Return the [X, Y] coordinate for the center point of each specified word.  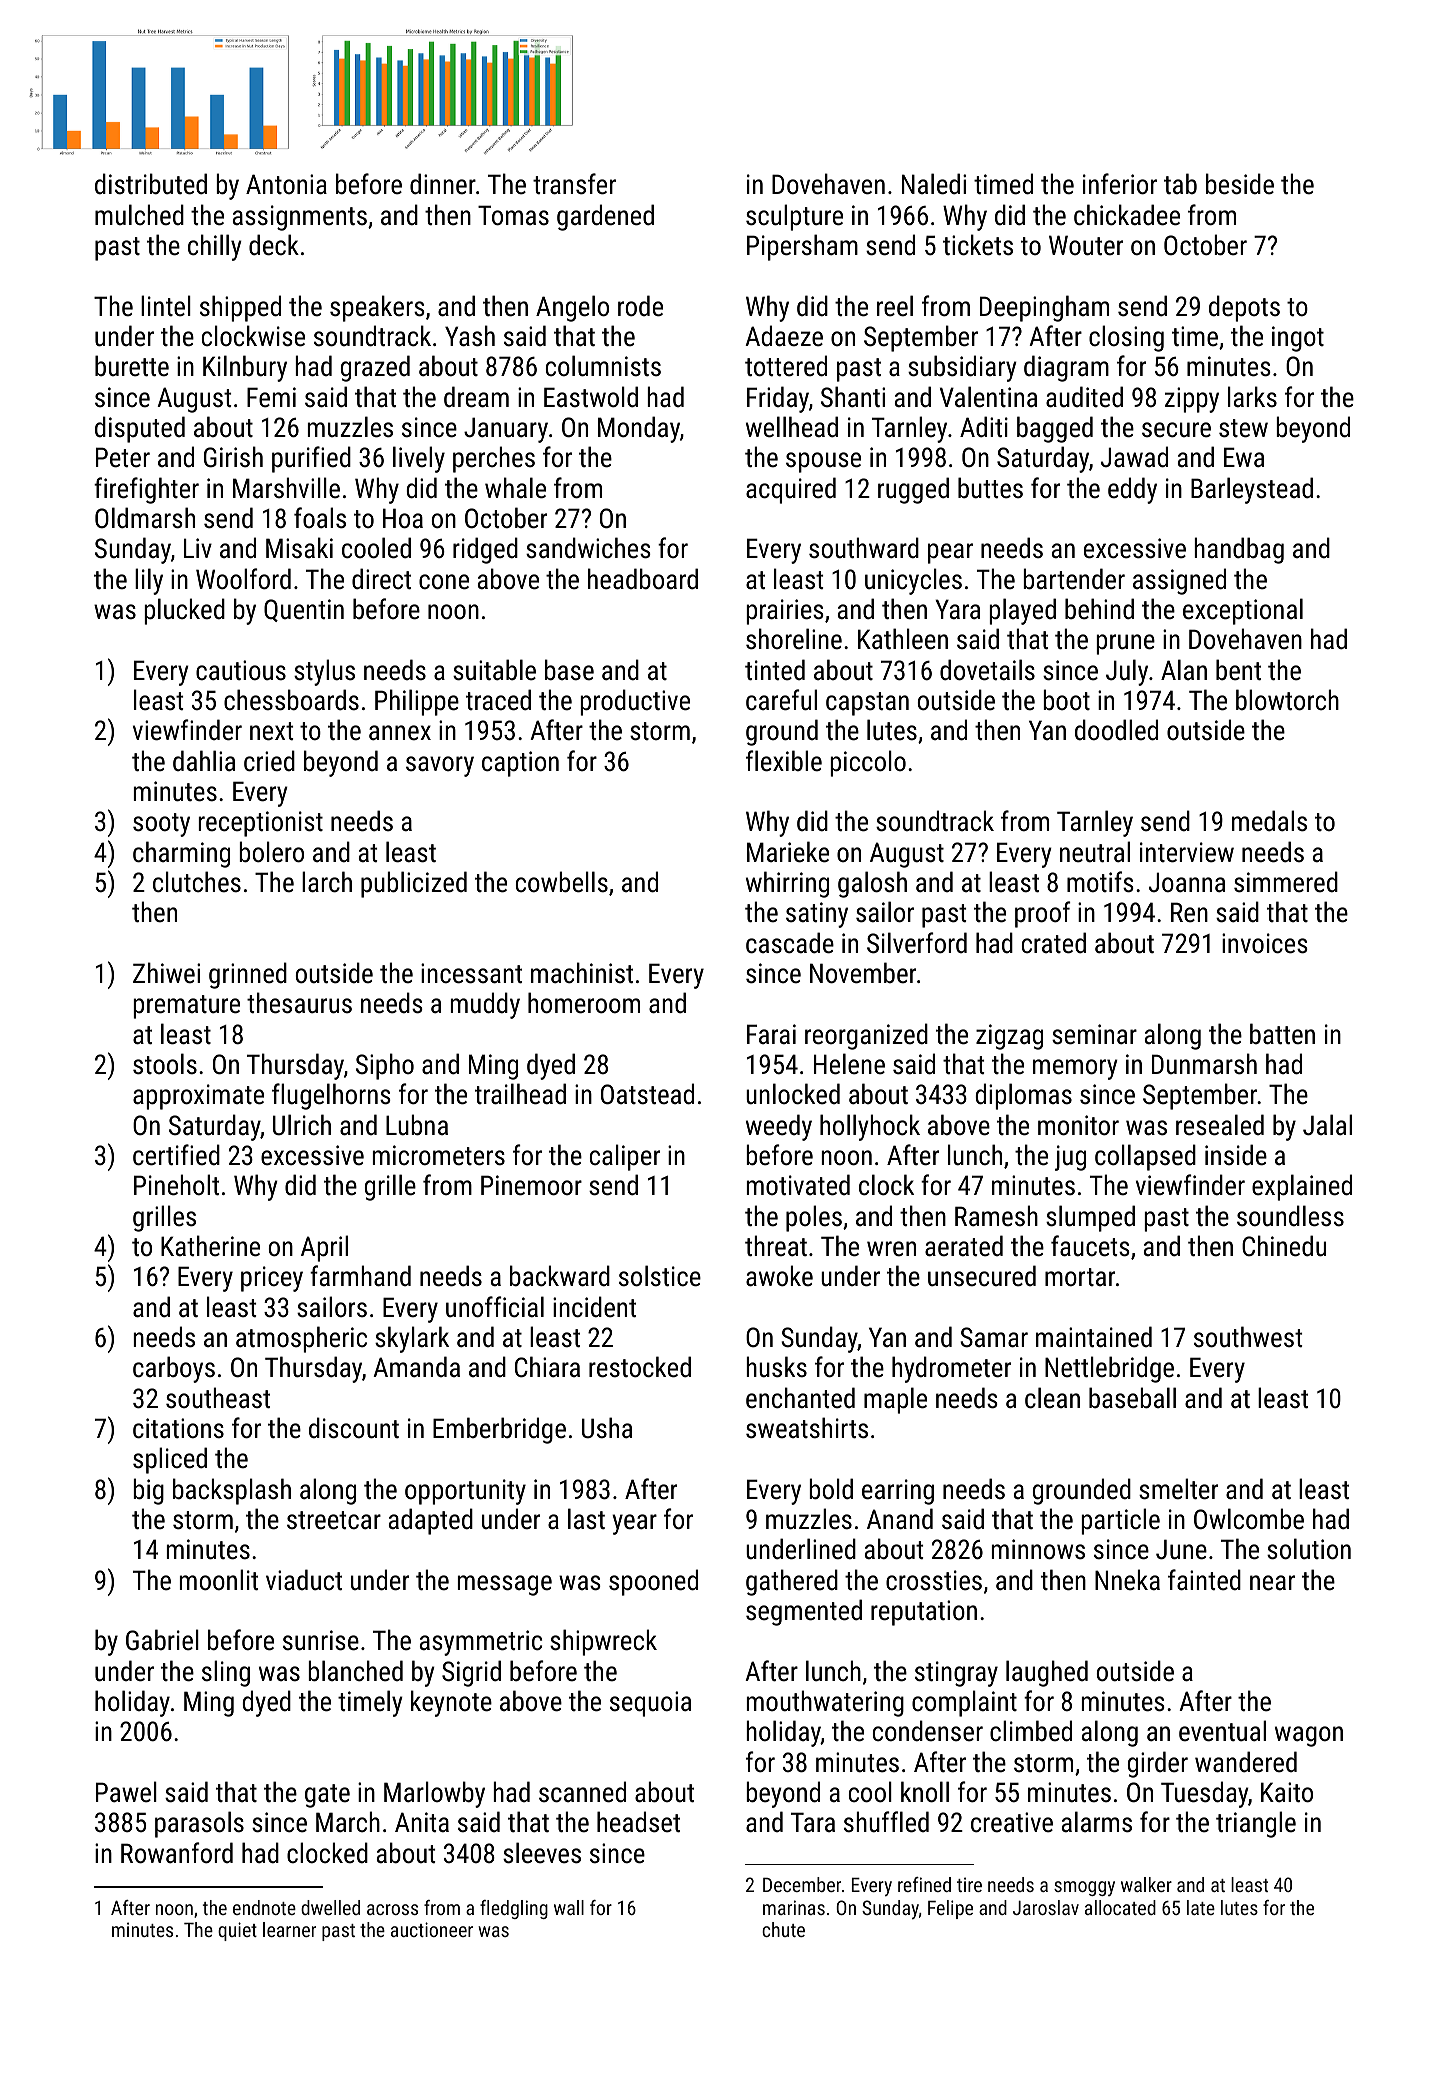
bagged [1055, 429]
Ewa [1244, 457]
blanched [355, 1671]
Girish [233, 457]
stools [165, 1064]
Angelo [572, 308]
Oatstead [647, 1094]
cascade [790, 943]
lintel [166, 306]
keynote [451, 1703]
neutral [1095, 852]
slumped [1090, 1218]
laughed [1047, 1673]
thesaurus [299, 1003]
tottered [786, 366]
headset [638, 1822]
